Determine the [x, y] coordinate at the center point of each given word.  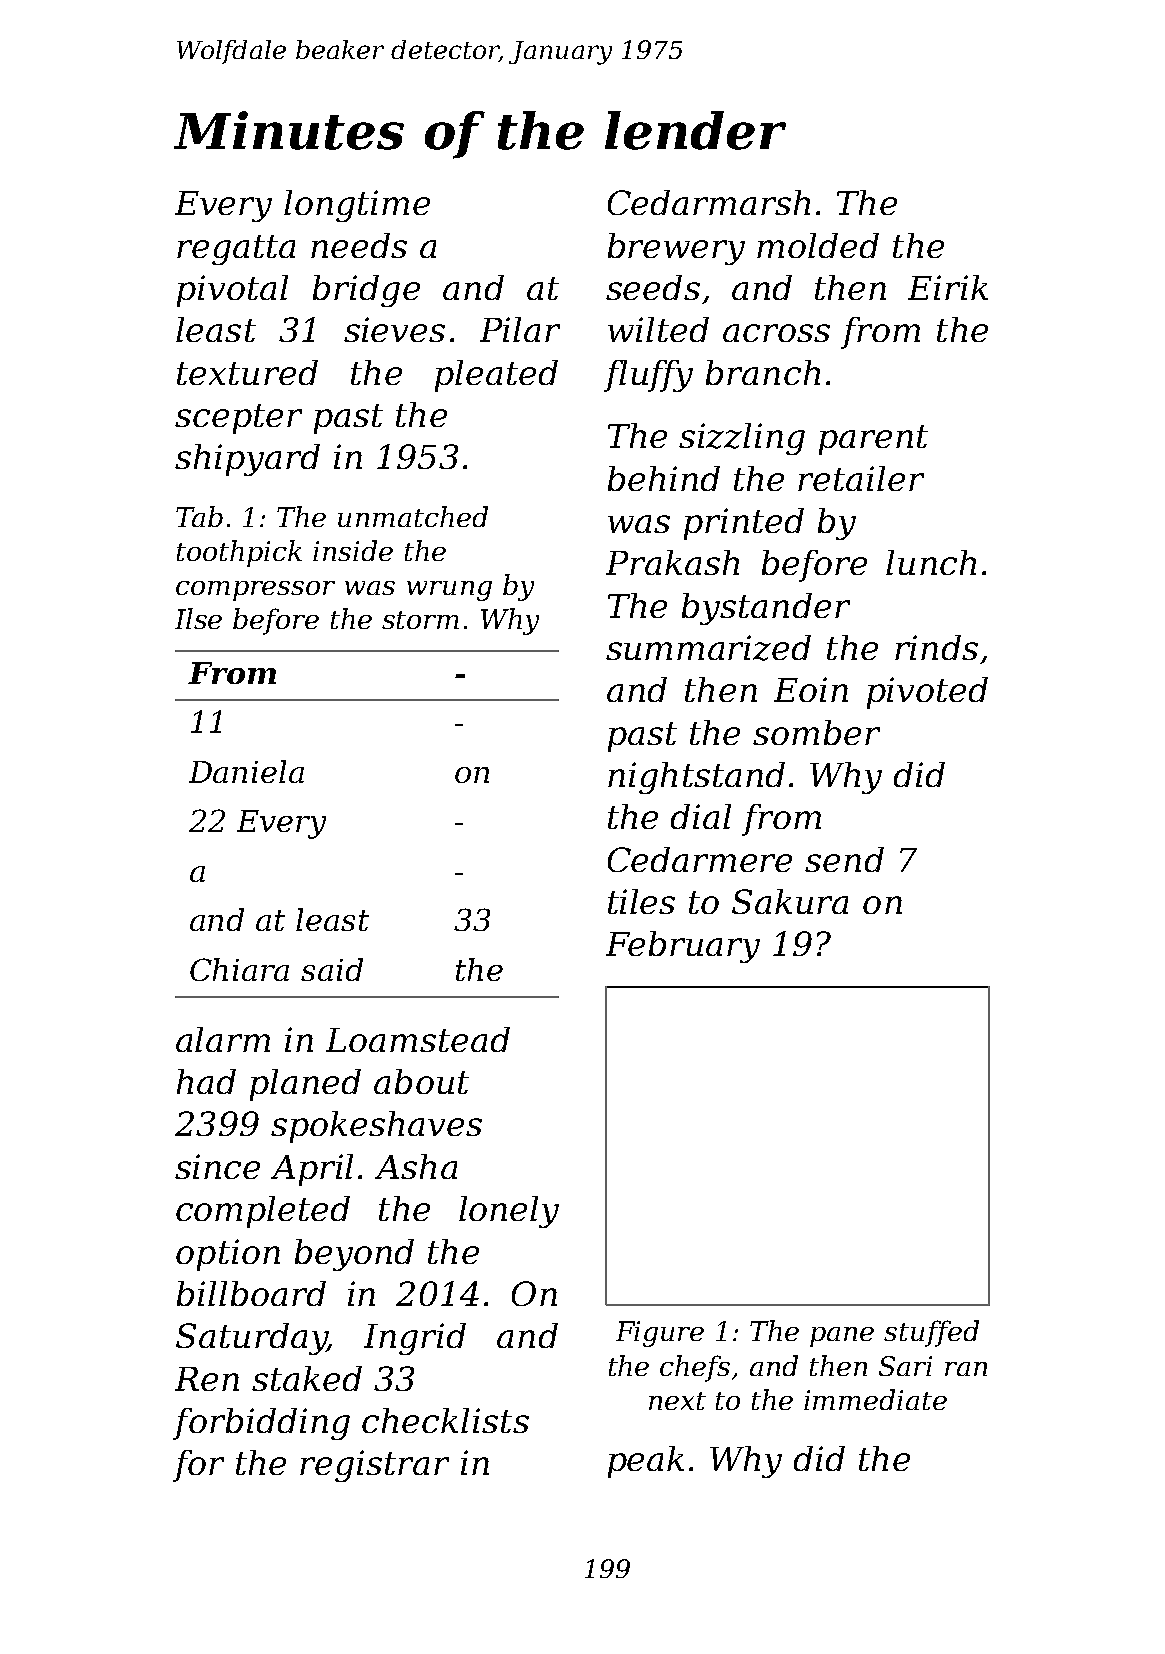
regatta [236, 250]
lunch [931, 562]
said [332, 969]
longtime [357, 206]
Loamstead [418, 1039]
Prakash [672, 562]
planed [305, 1085]
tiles [641, 901]
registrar [374, 1466]
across [776, 333]
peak [646, 1462]
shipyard [247, 460]
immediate [875, 1399]
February [683, 947]
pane [842, 1337]
